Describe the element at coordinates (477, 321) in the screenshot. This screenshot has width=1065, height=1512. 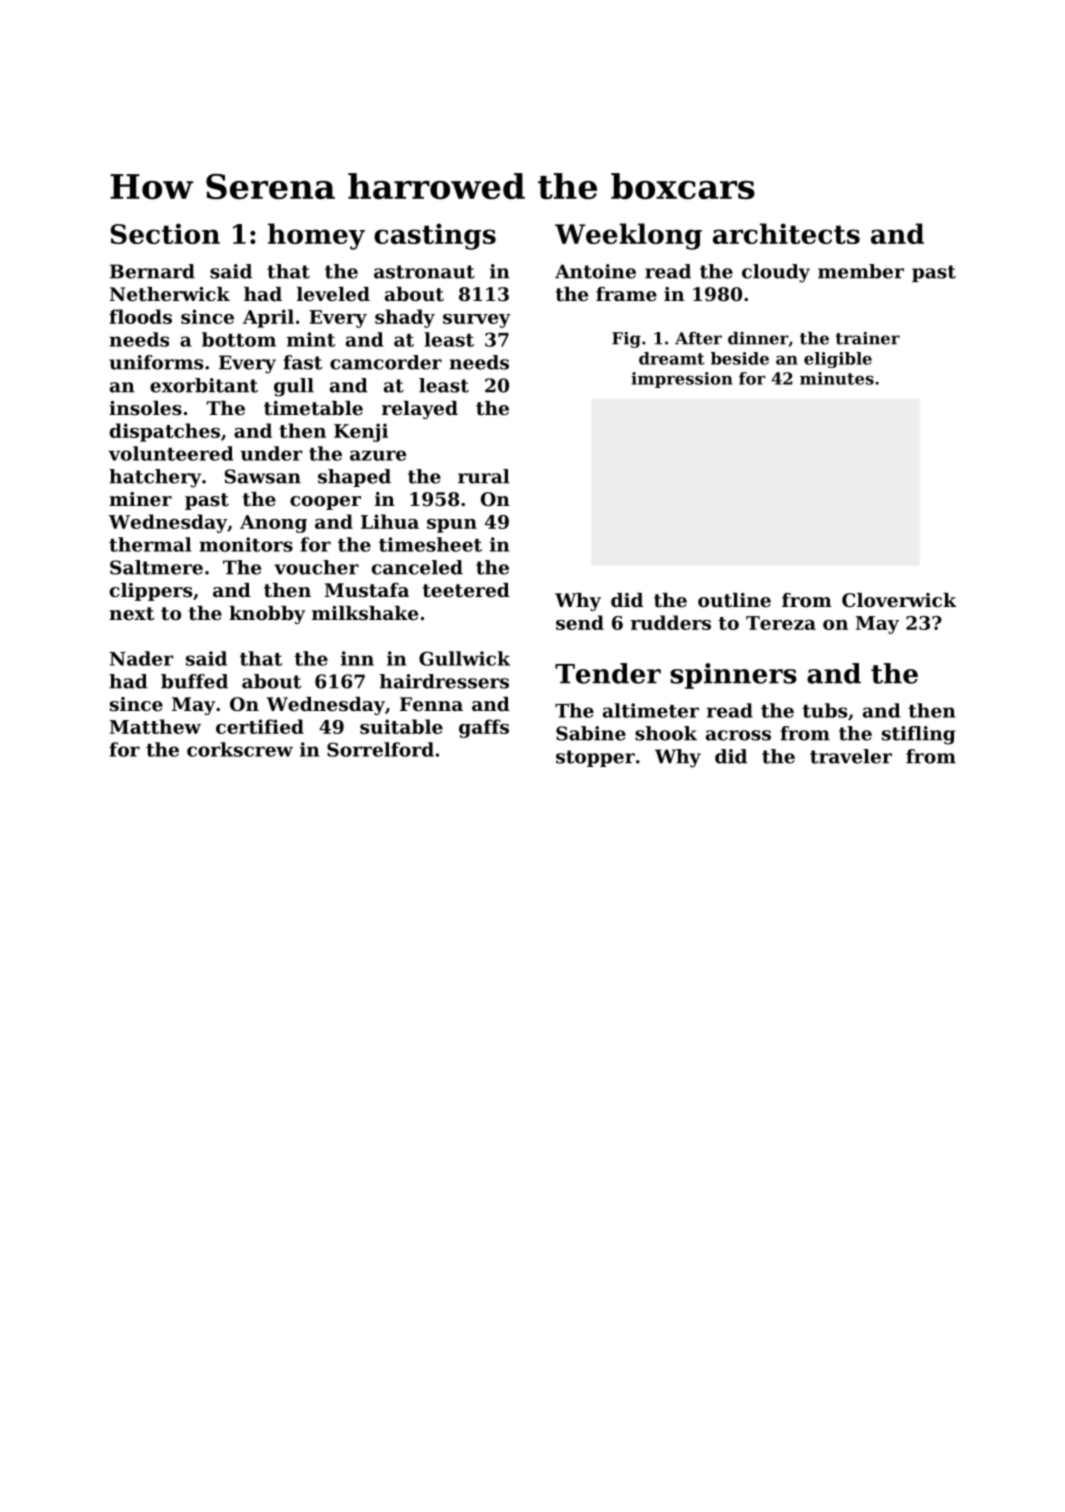
I see `survey` at that location.
